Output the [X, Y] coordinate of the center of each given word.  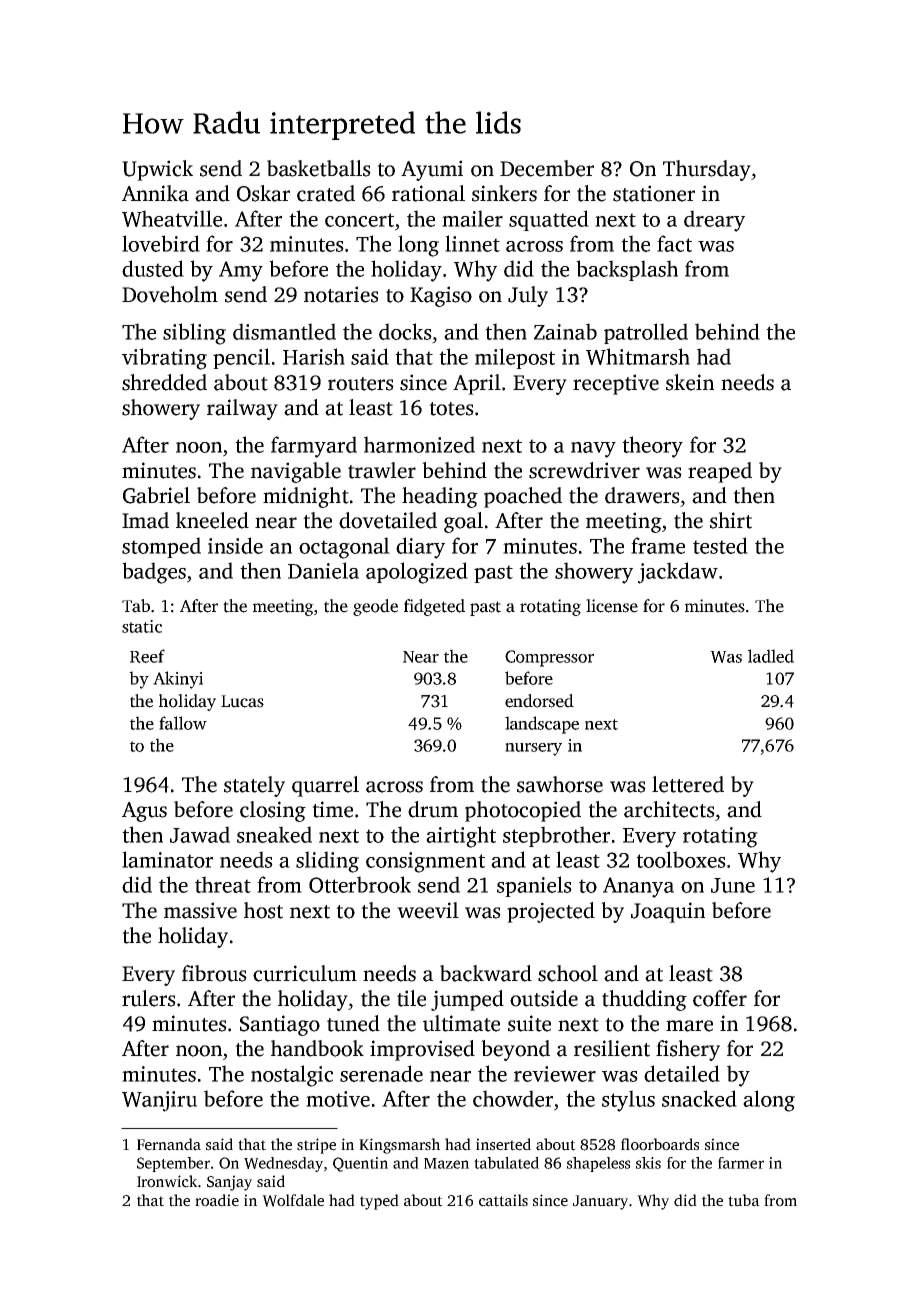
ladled [771, 656]
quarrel [325, 786]
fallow [183, 723]
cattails [503, 1200]
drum [433, 809]
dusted [153, 268]
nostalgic [292, 1076]
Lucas [242, 701]
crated [326, 193]
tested [720, 545]
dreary [714, 221]
